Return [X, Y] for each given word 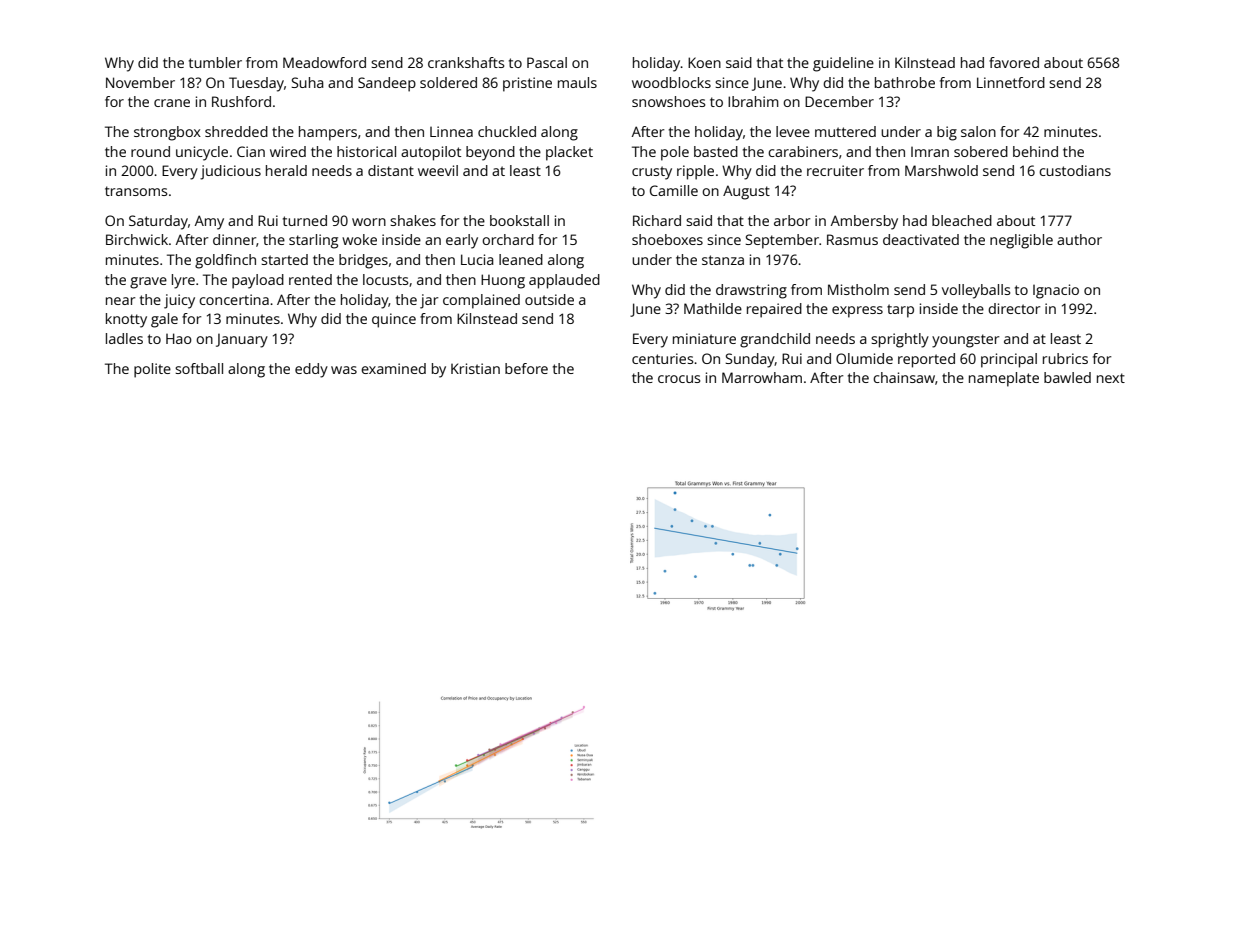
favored [1014, 62]
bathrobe [905, 82]
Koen [704, 62]
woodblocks [671, 82]
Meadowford [324, 62]
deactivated [921, 239]
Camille [674, 190]
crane [172, 103]
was [344, 370]
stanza [723, 260]
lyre [183, 281]
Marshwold [941, 170]
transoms [136, 191]
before [526, 368]
